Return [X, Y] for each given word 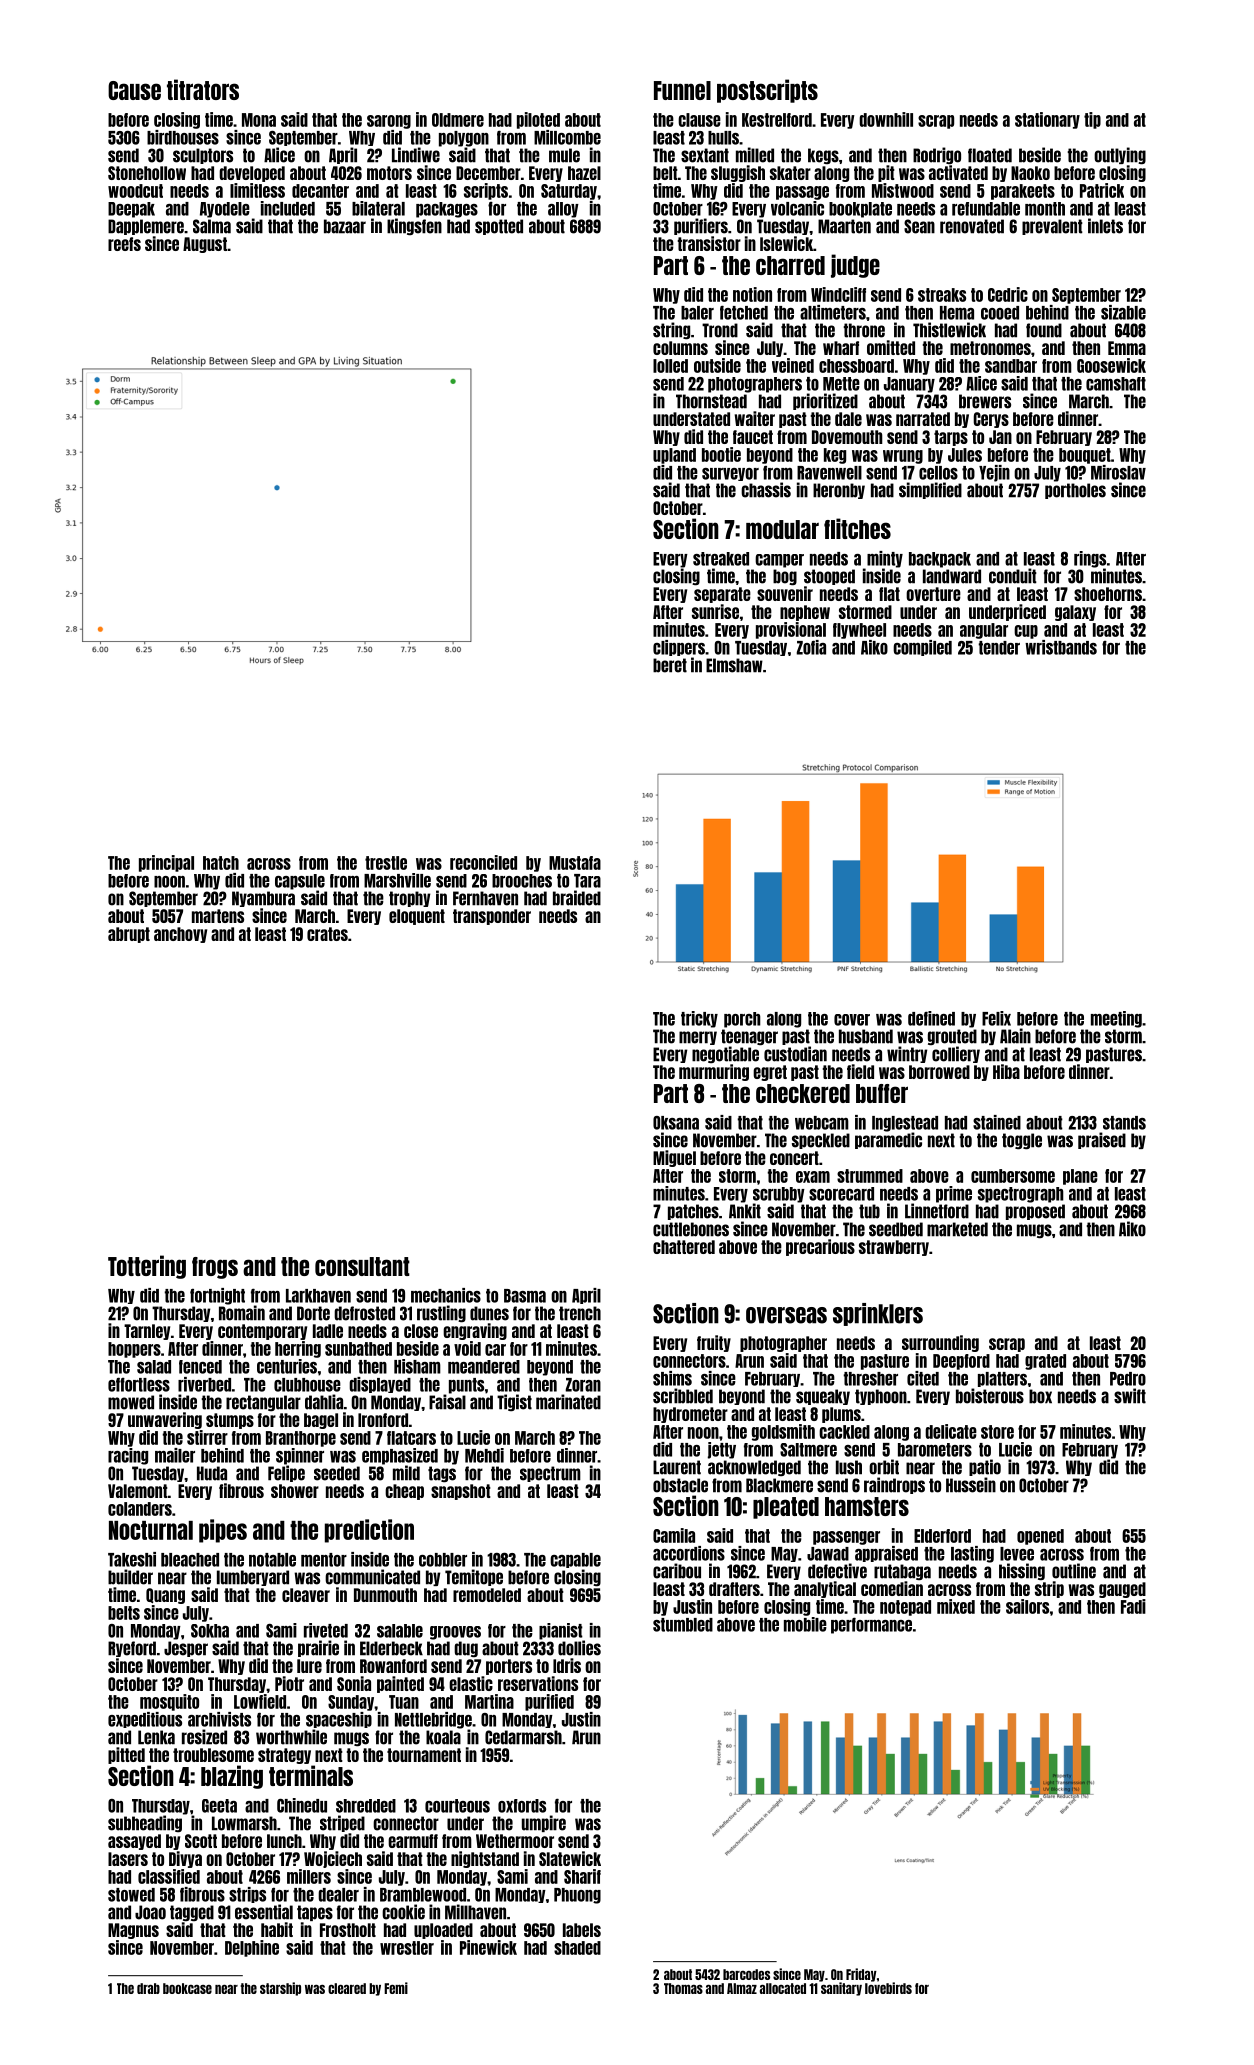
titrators [203, 89]
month [1045, 209]
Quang [165, 1596]
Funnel [682, 90]
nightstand [485, 1859]
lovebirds [888, 1988]
